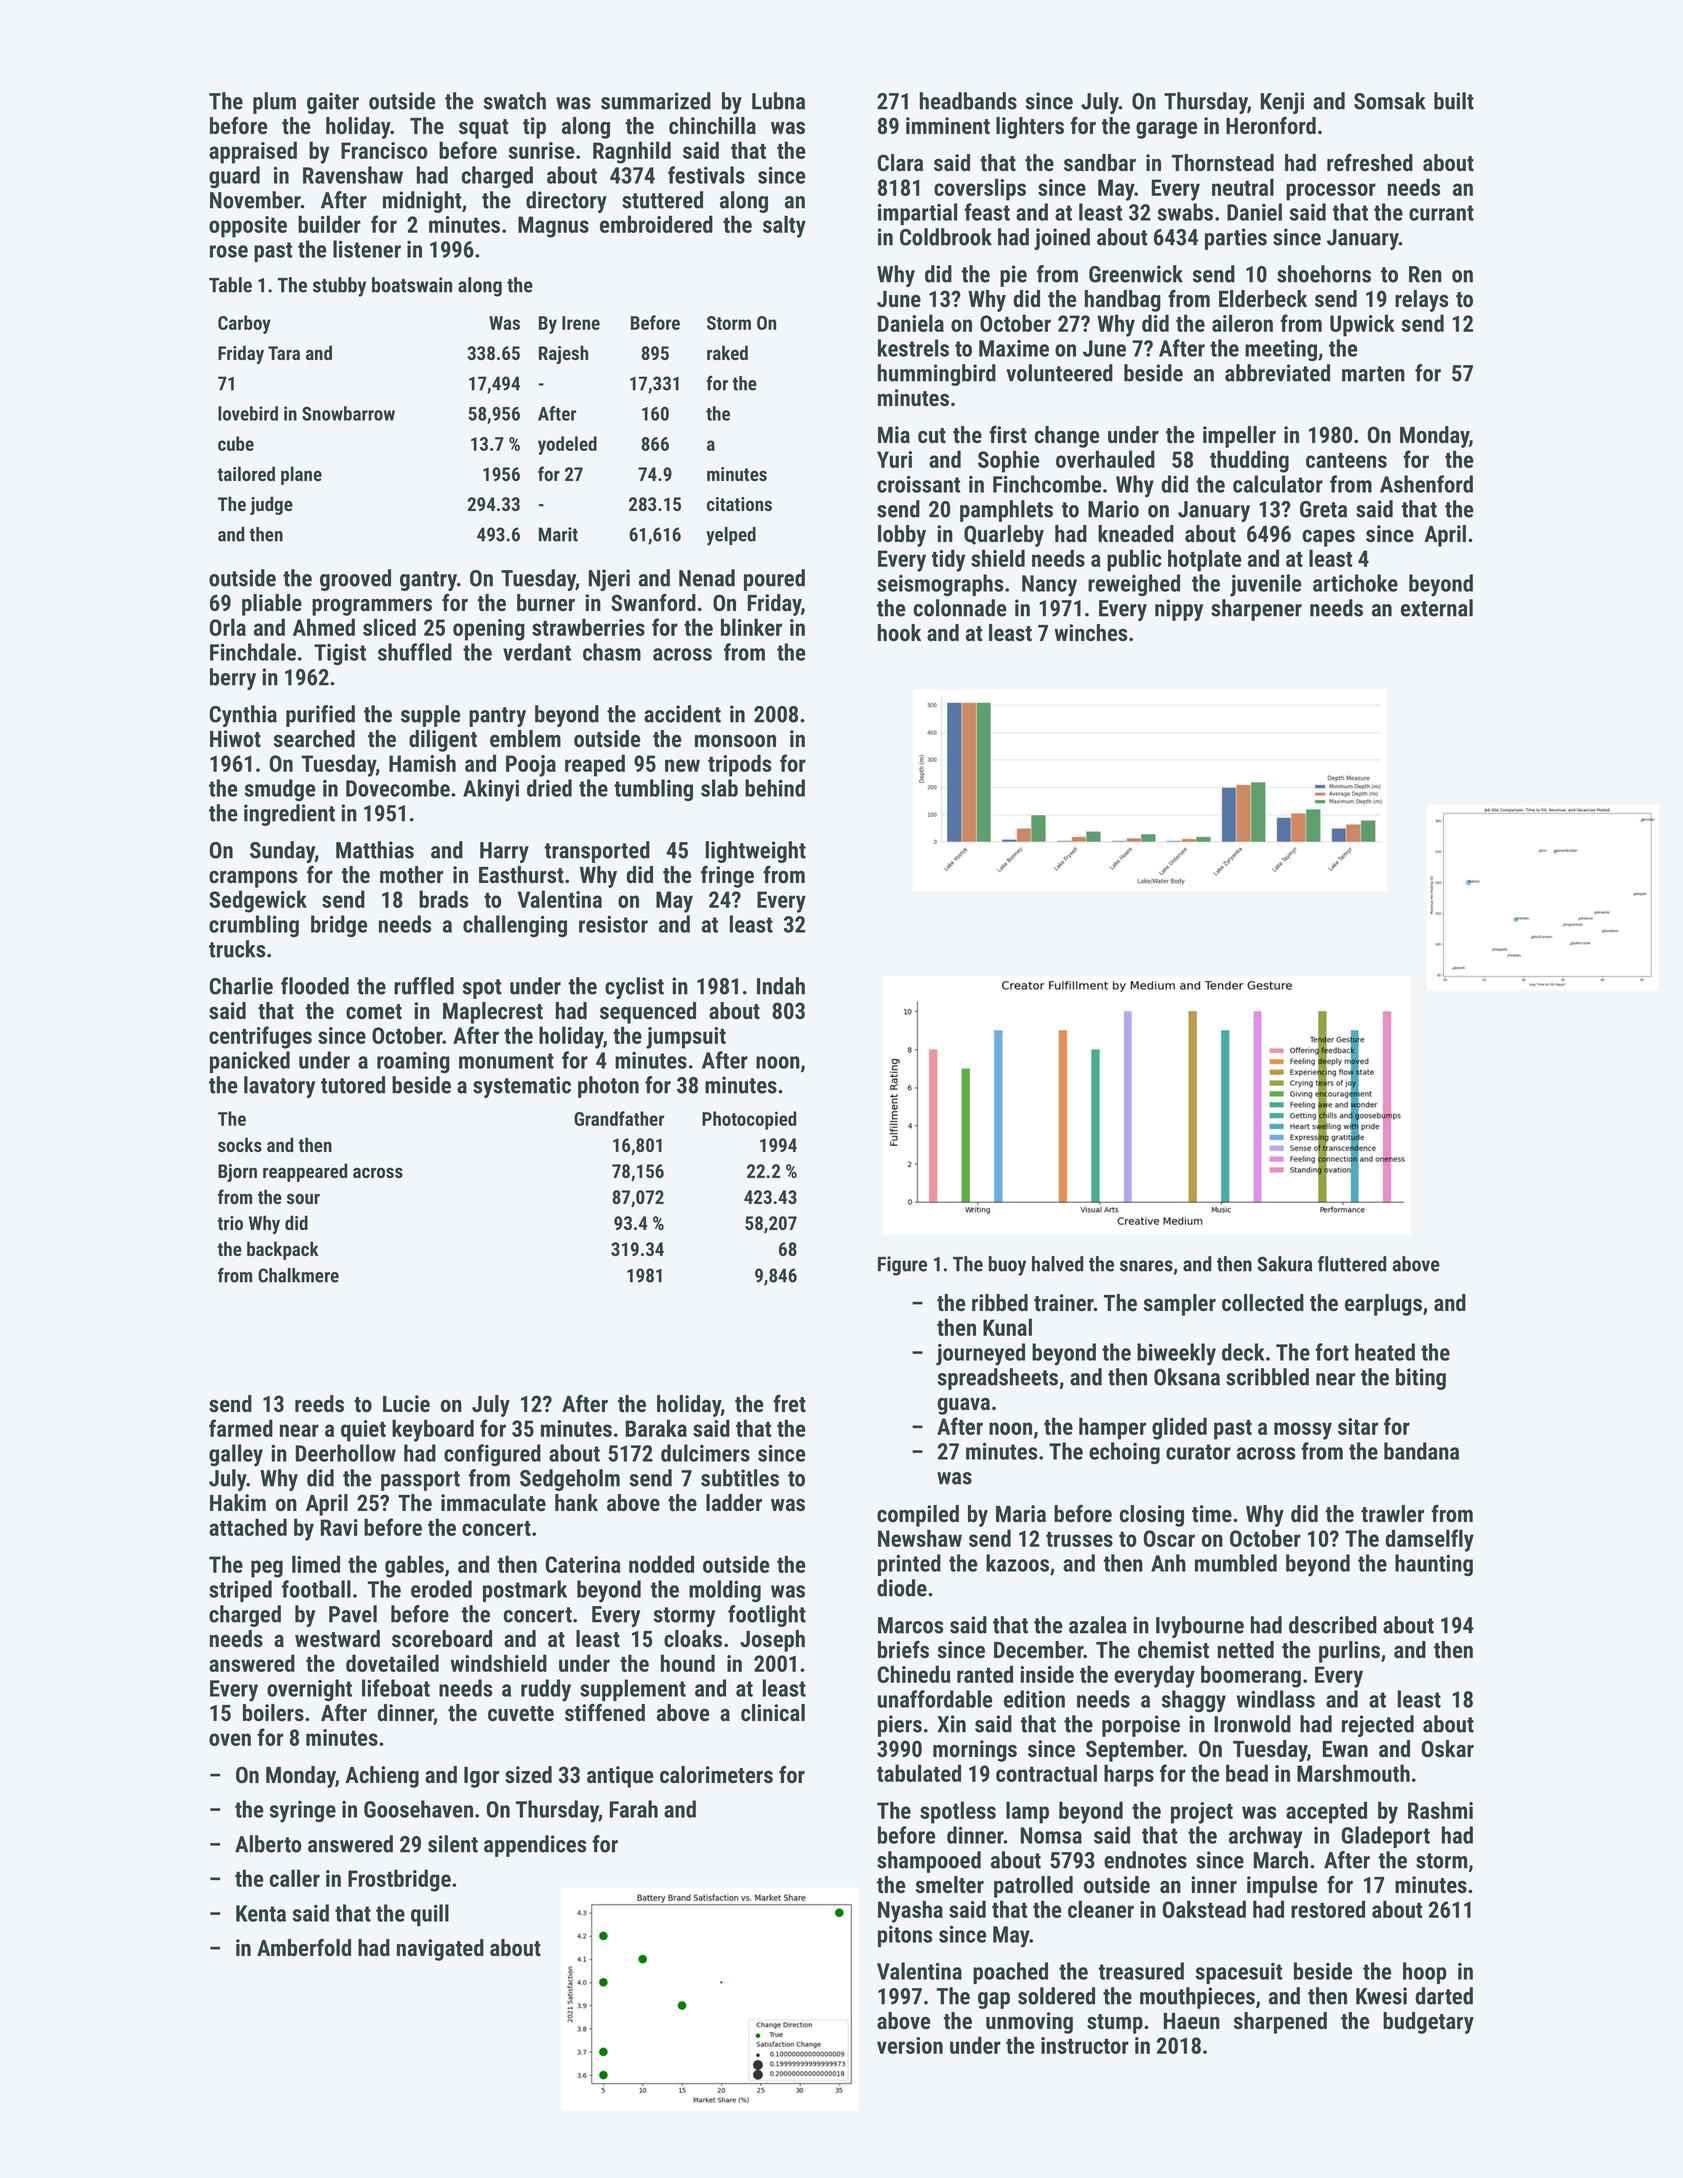 The height and width of the screenshot is (2178, 1683). Describe the element at coordinates (1284, 1264) in the screenshot. I see `Sakura` at that location.
